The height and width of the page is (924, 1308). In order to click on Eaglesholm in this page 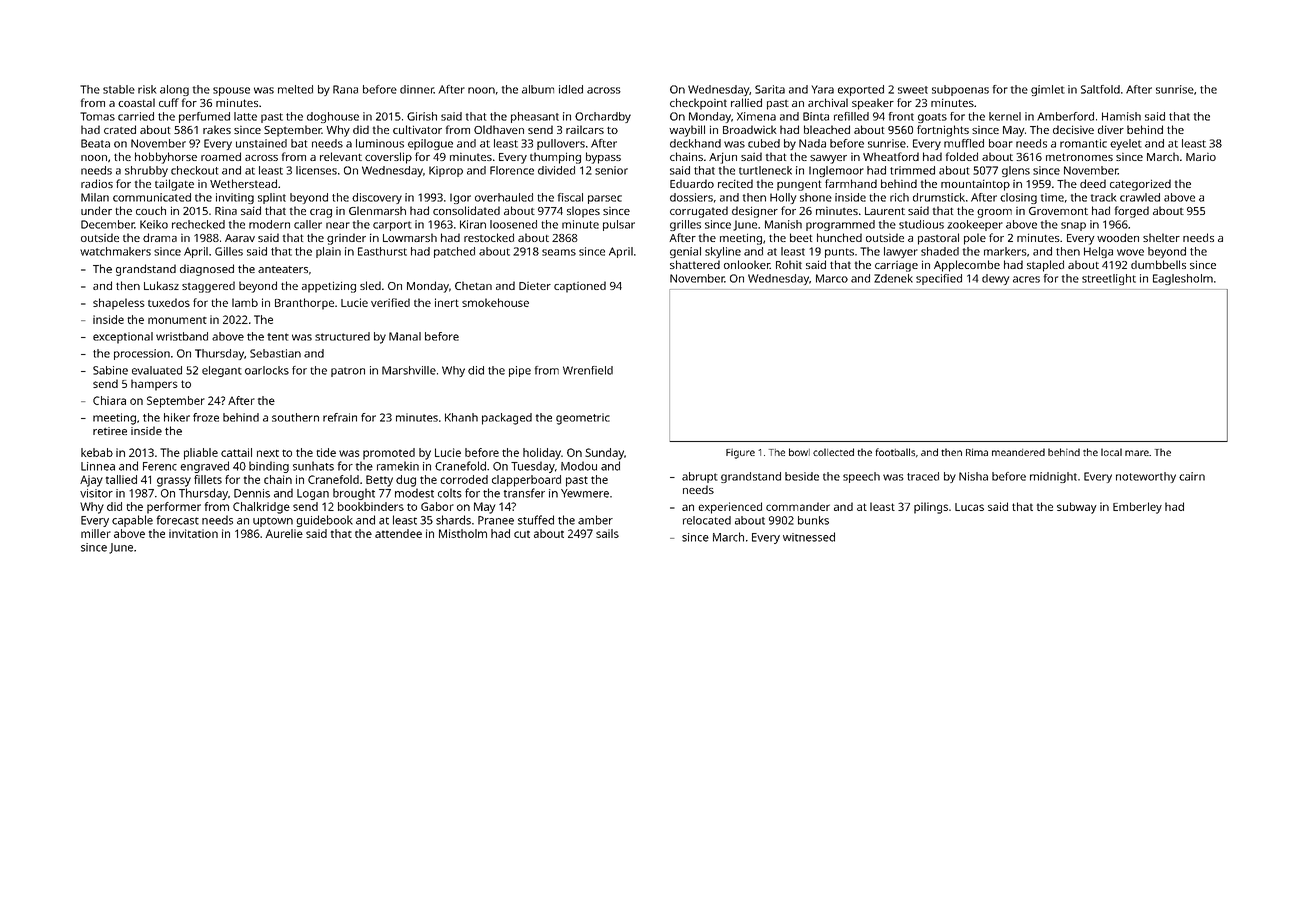, I will do `click(1183, 279)`.
